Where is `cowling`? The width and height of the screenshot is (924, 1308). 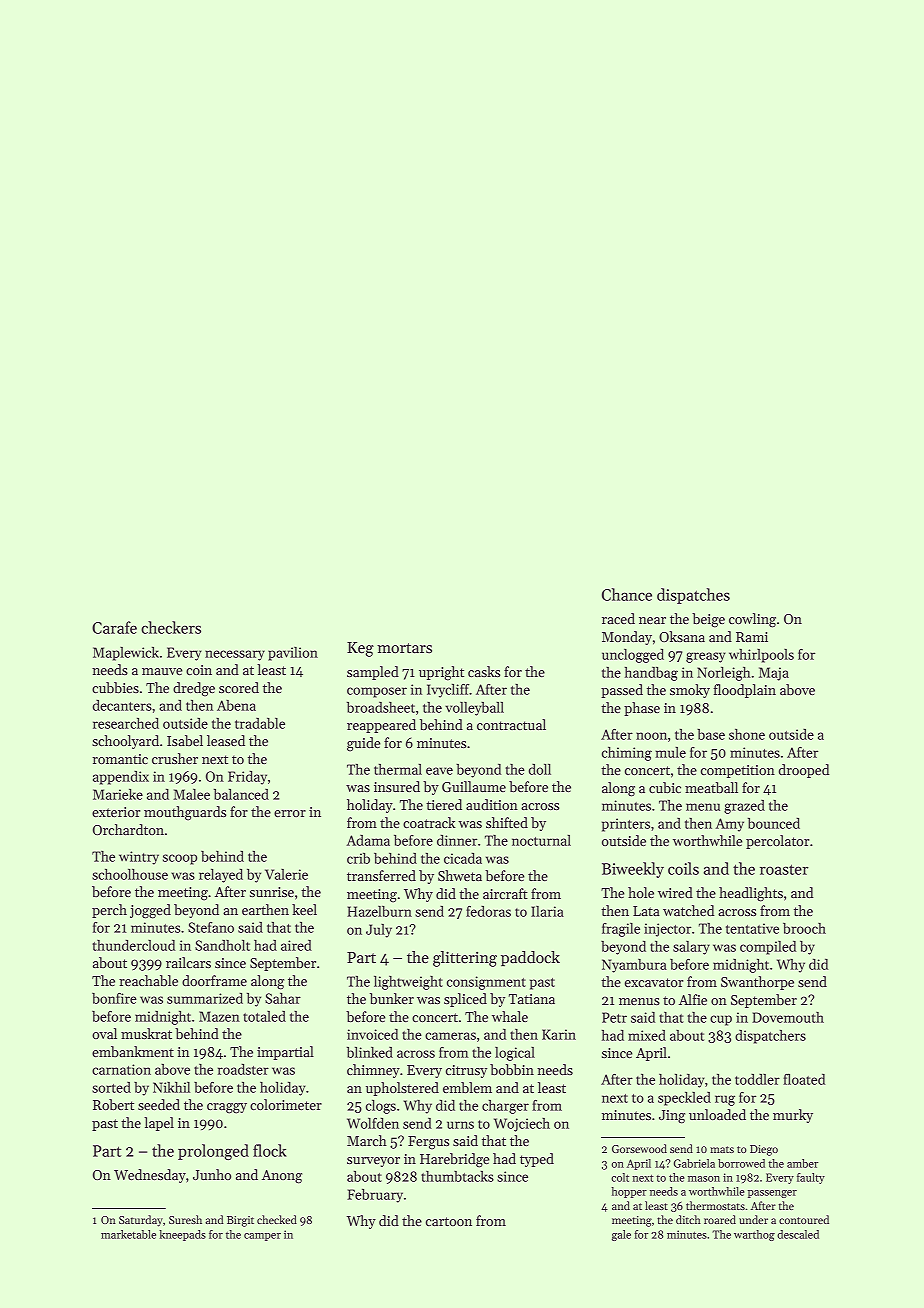 cowling is located at coordinates (752, 620).
